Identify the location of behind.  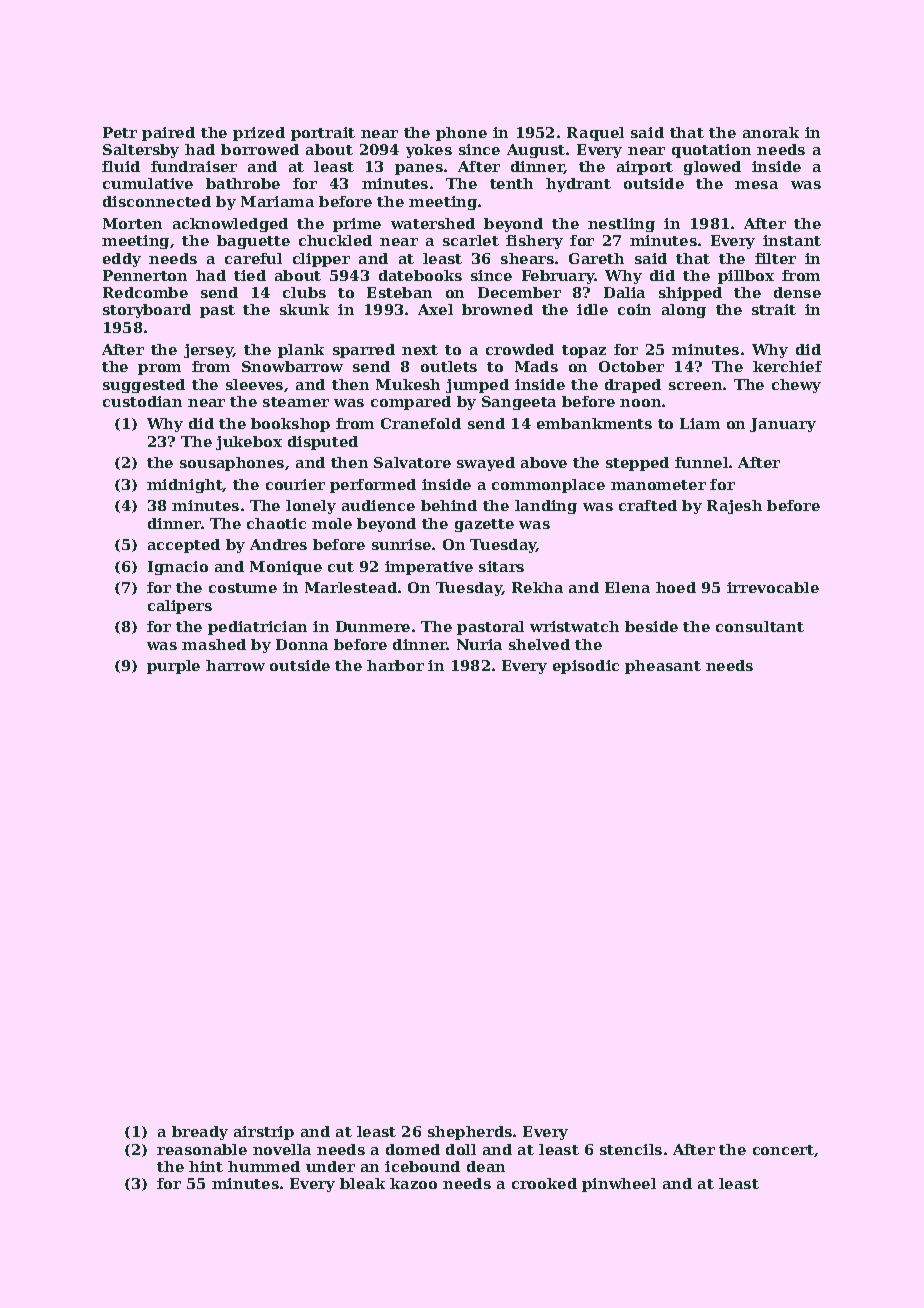
(449, 505).
